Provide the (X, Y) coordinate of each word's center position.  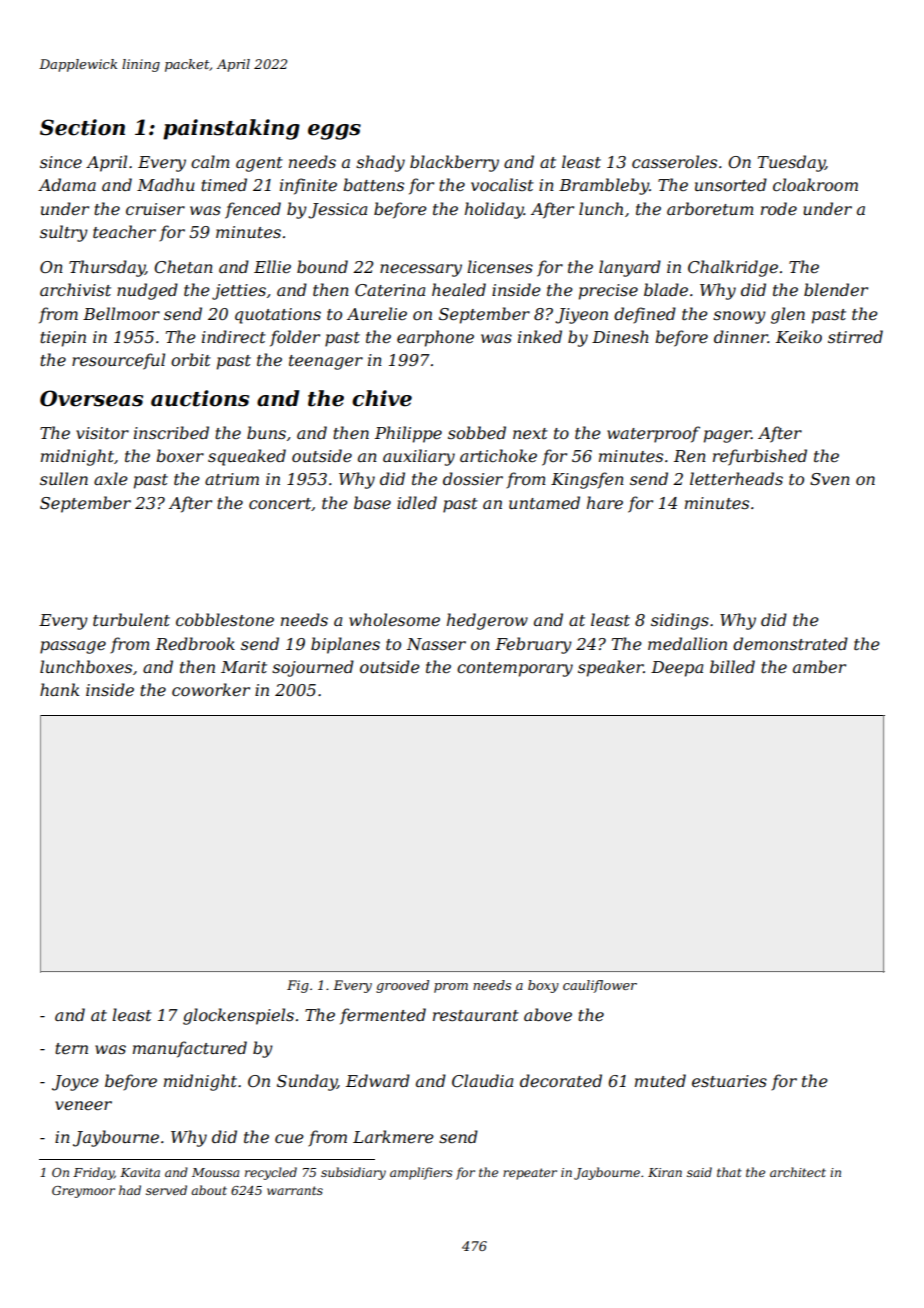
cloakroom (815, 184)
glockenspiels (238, 1016)
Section (82, 127)
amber (819, 666)
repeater (530, 1174)
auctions (200, 398)
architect (798, 1172)
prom (451, 988)
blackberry (454, 163)
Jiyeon (581, 316)
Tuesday (791, 163)
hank (59, 689)
